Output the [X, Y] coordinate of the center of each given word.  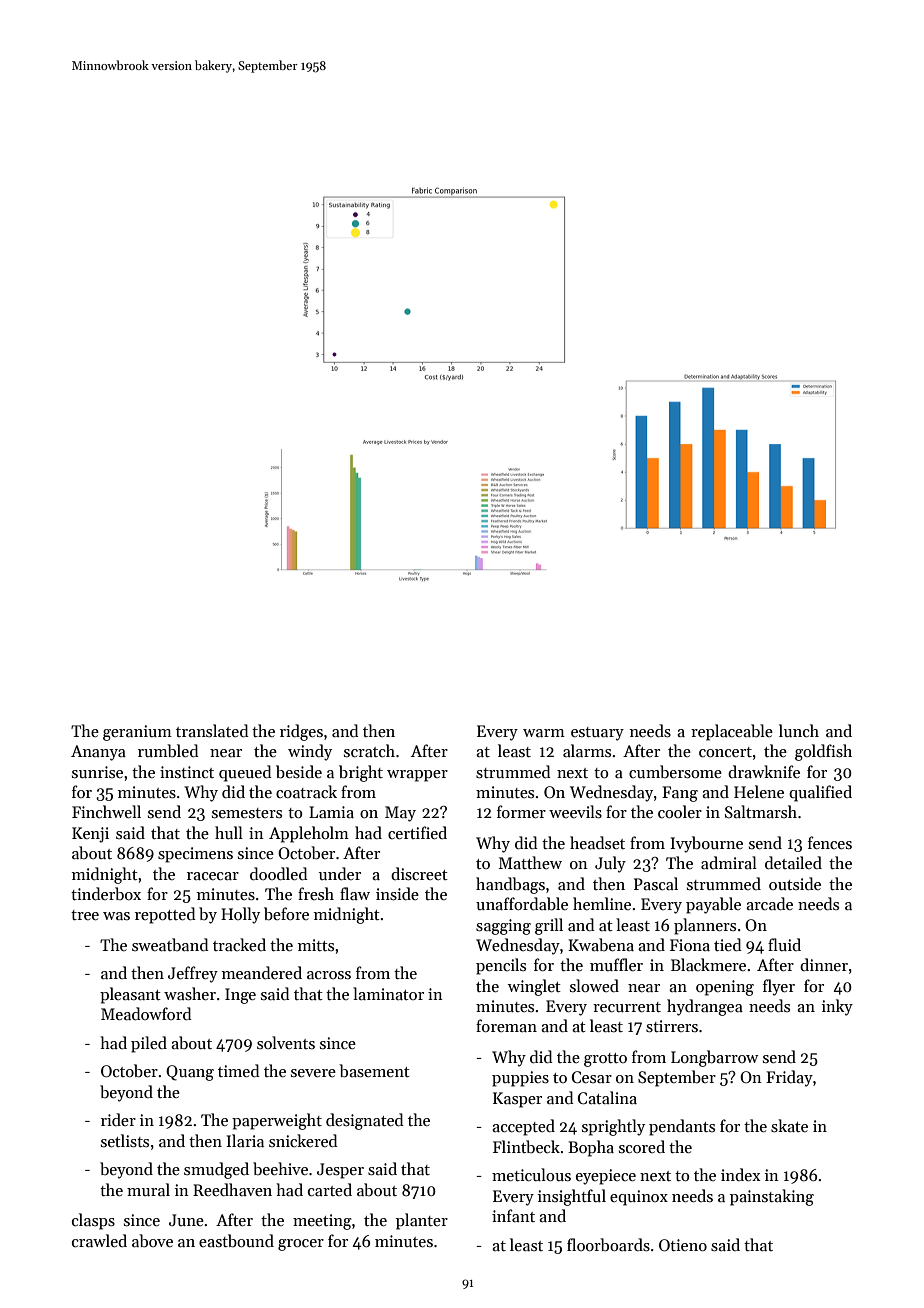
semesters [247, 813]
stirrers [672, 1026]
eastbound [236, 1240]
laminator [388, 993]
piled [149, 1044]
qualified [820, 793]
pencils [501, 966]
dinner [824, 964]
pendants [682, 1127]
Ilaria [245, 1140]
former [521, 811]
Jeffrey [193, 974]
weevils [575, 812]
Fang [680, 794]
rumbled [168, 751]
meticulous [531, 1174]
